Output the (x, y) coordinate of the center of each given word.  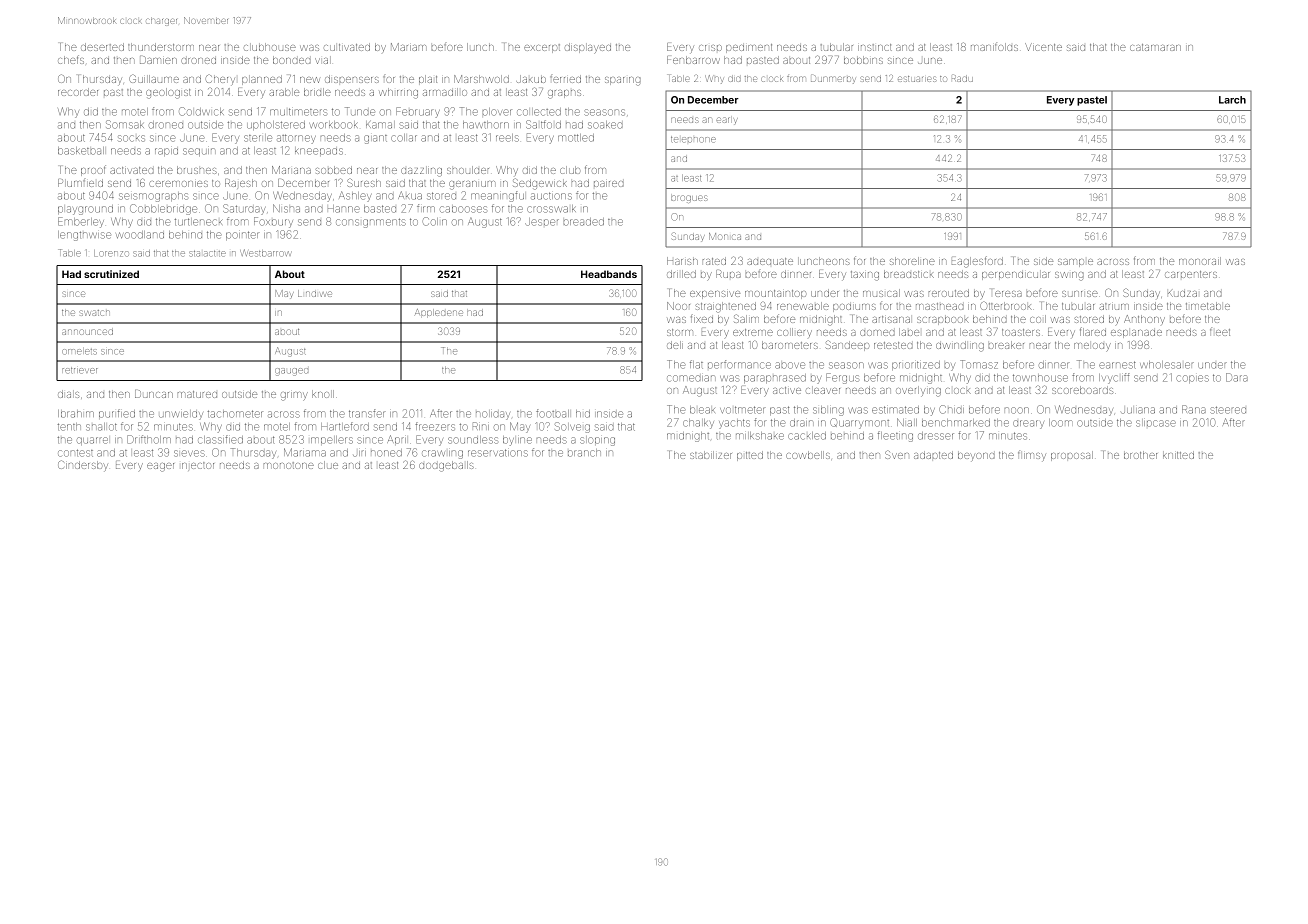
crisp (710, 48)
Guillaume (154, 78)
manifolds (994, 46)
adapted (933, 455)
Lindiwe (315, 293)
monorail (1200, 261)
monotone (289, 465)
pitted (750, 456)
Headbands (609, 274)
